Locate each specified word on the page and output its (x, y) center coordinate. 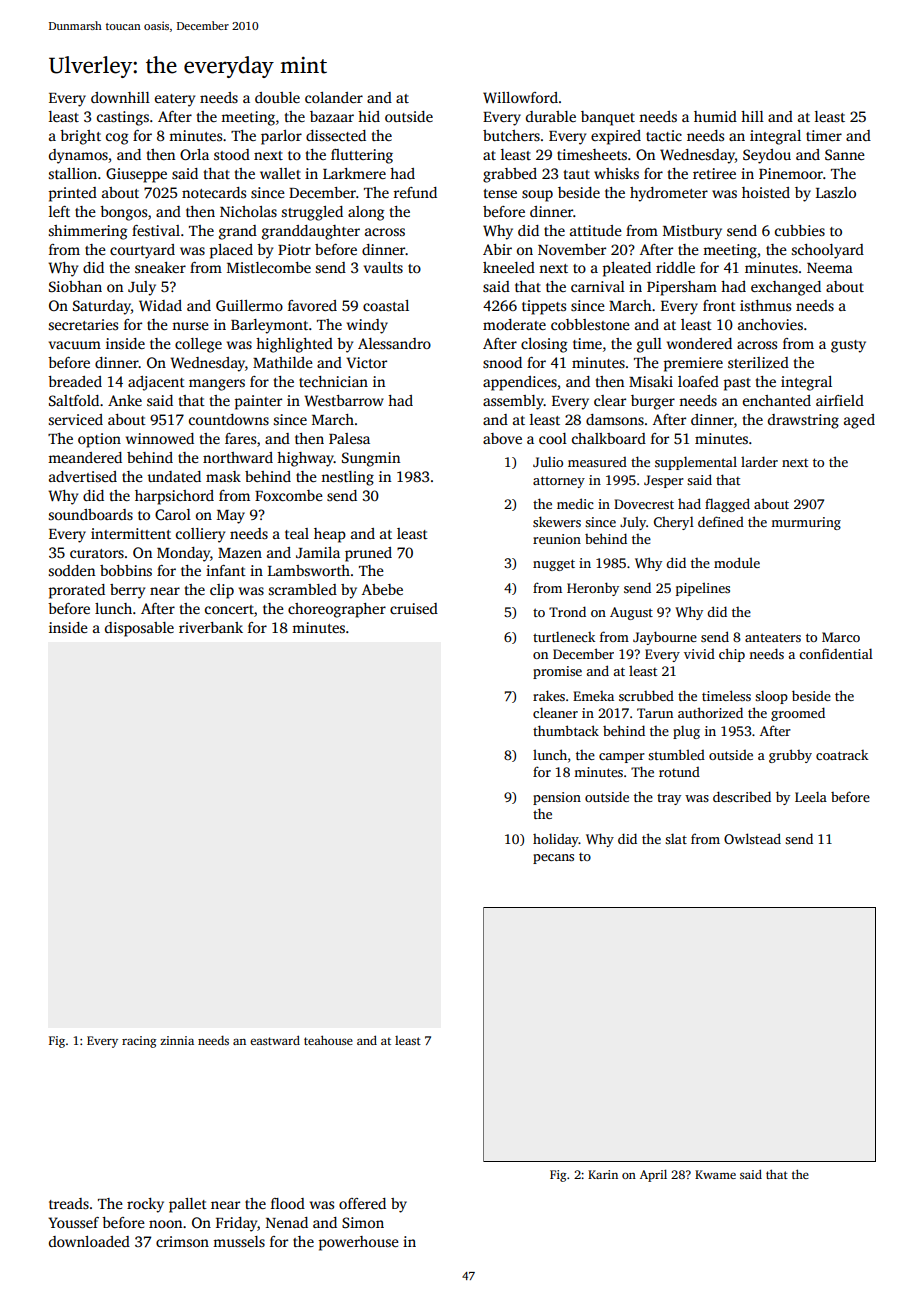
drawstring (803, 421)
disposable (139, 629)
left (59, 211)
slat (676, 838)
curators (97, 553)
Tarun (655, 713)
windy (367, 326)
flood (288, 1203)
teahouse (328, 1040)
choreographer (337, 610)
